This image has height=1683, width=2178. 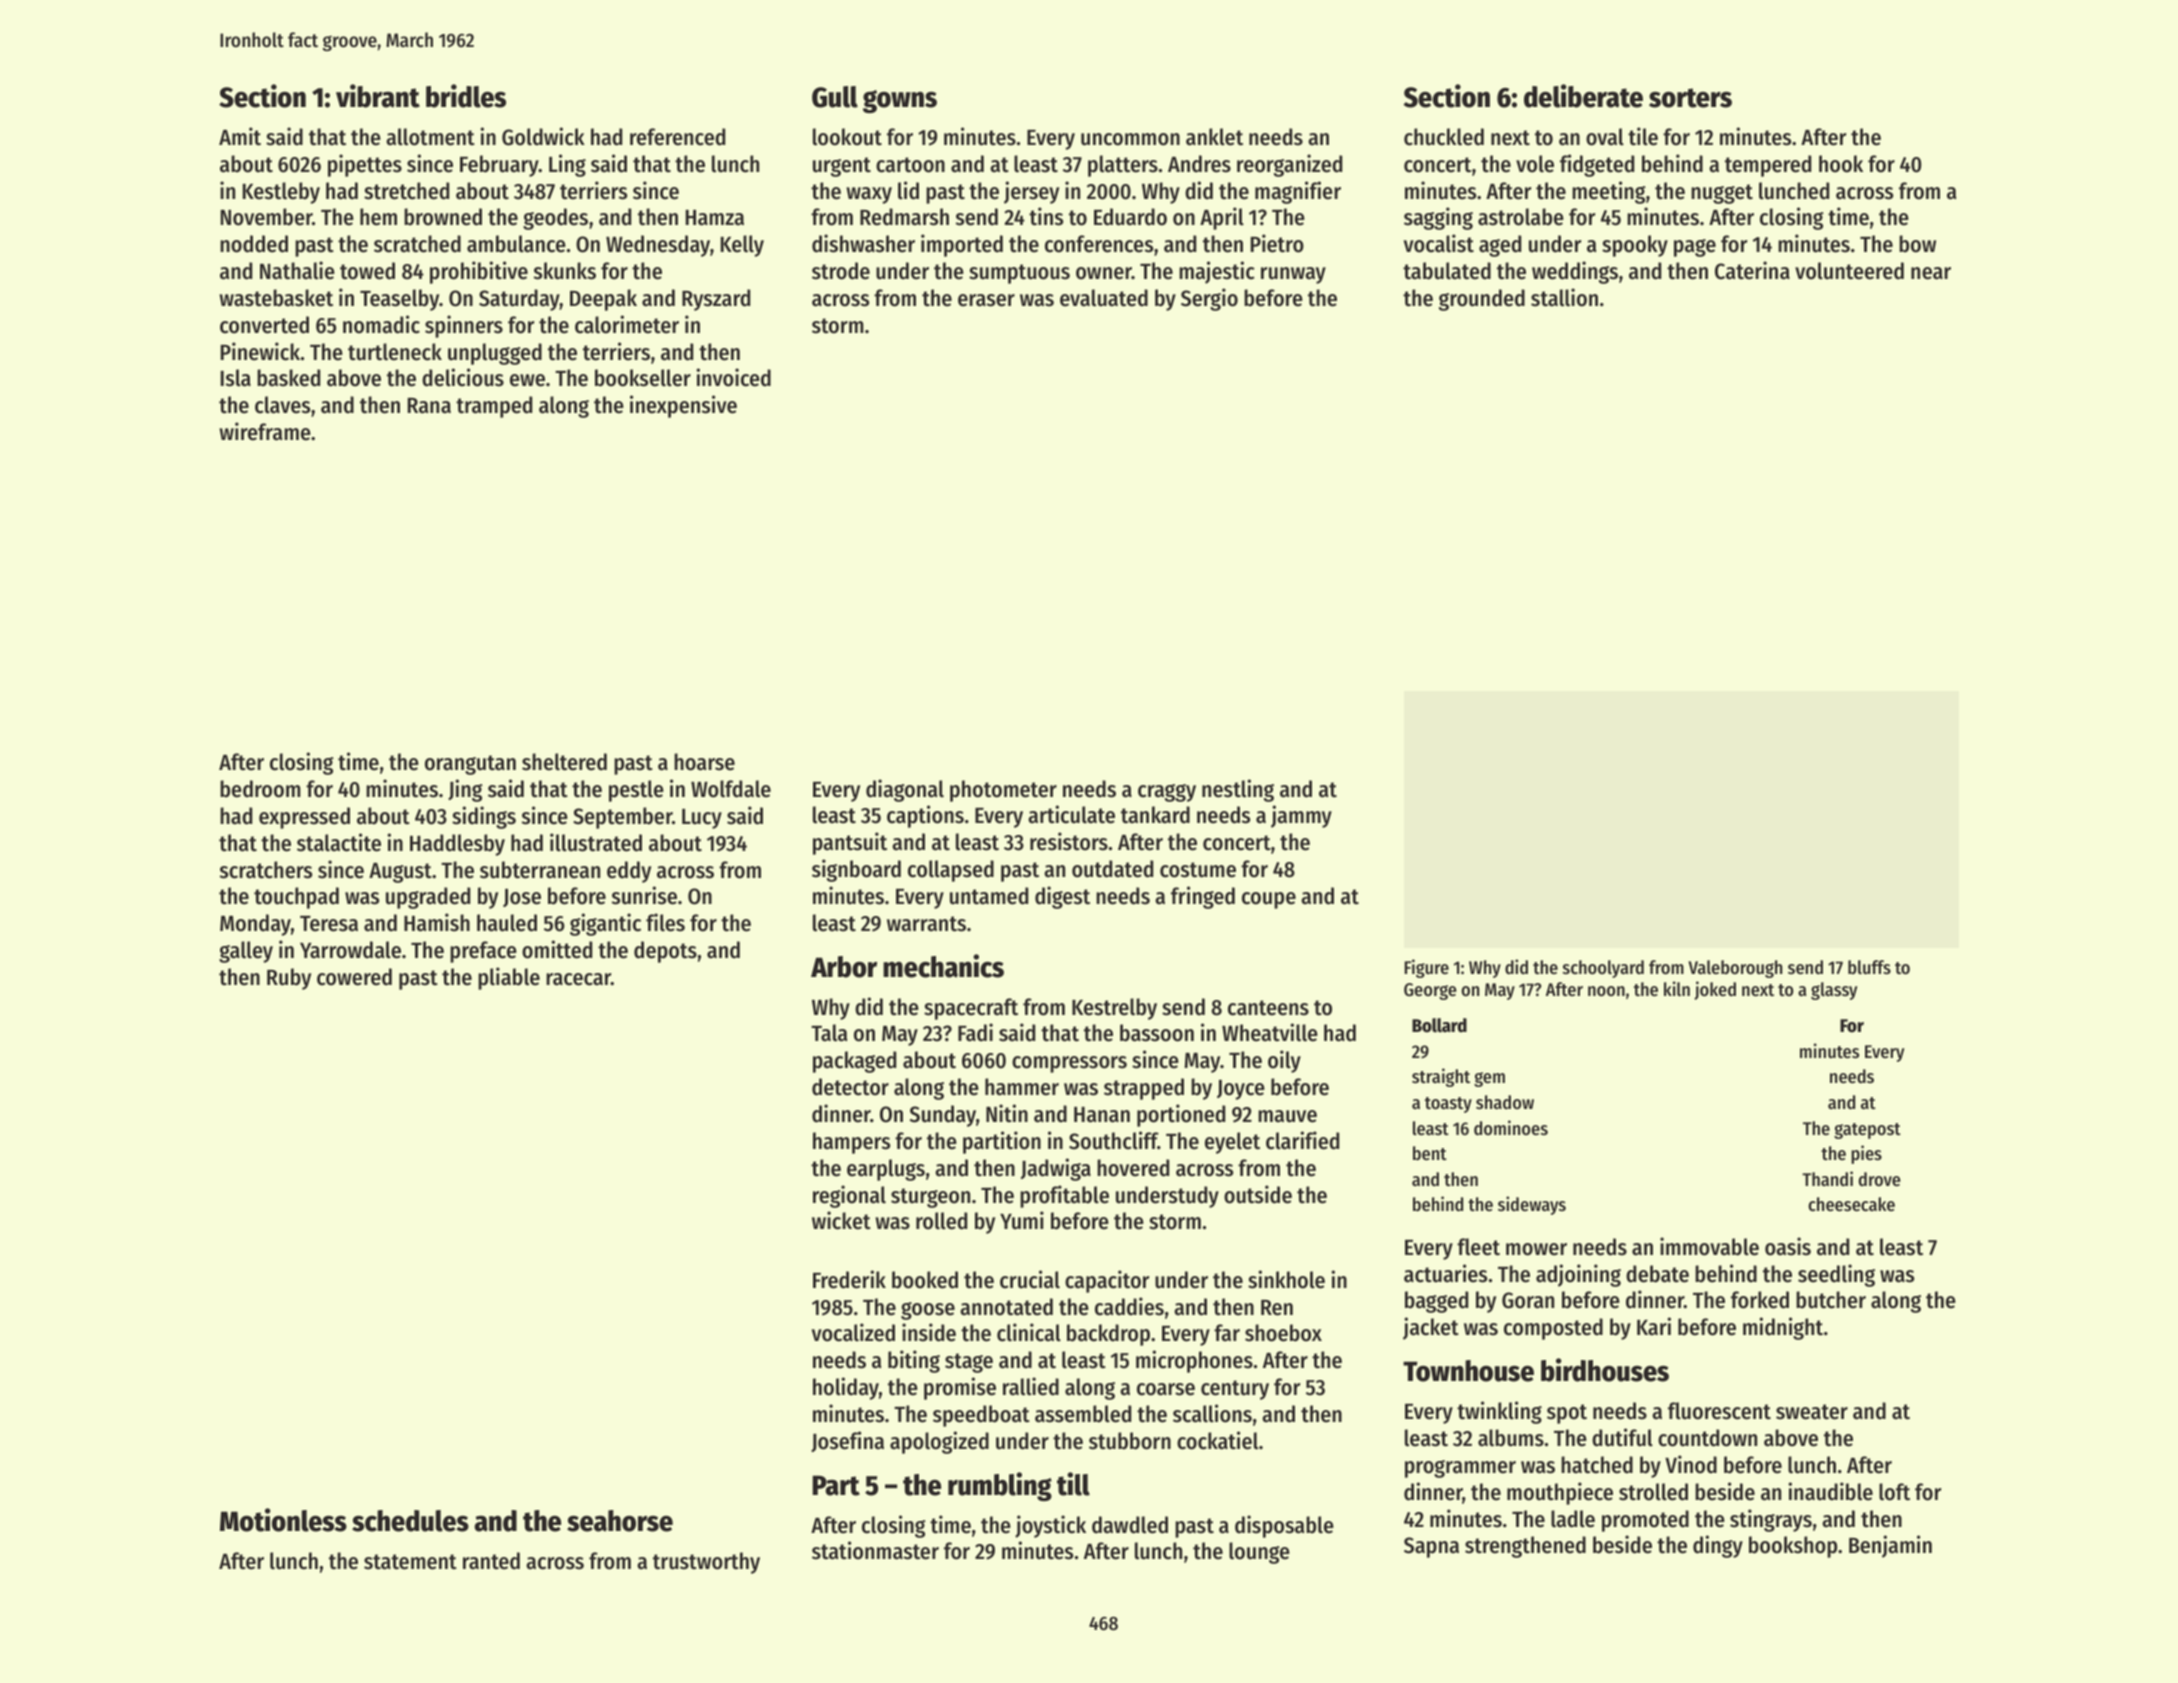 What do you see at coordinates (1890, 1546) in the image?
I see `Benjamin` at bounding box center [1890, 1546].
